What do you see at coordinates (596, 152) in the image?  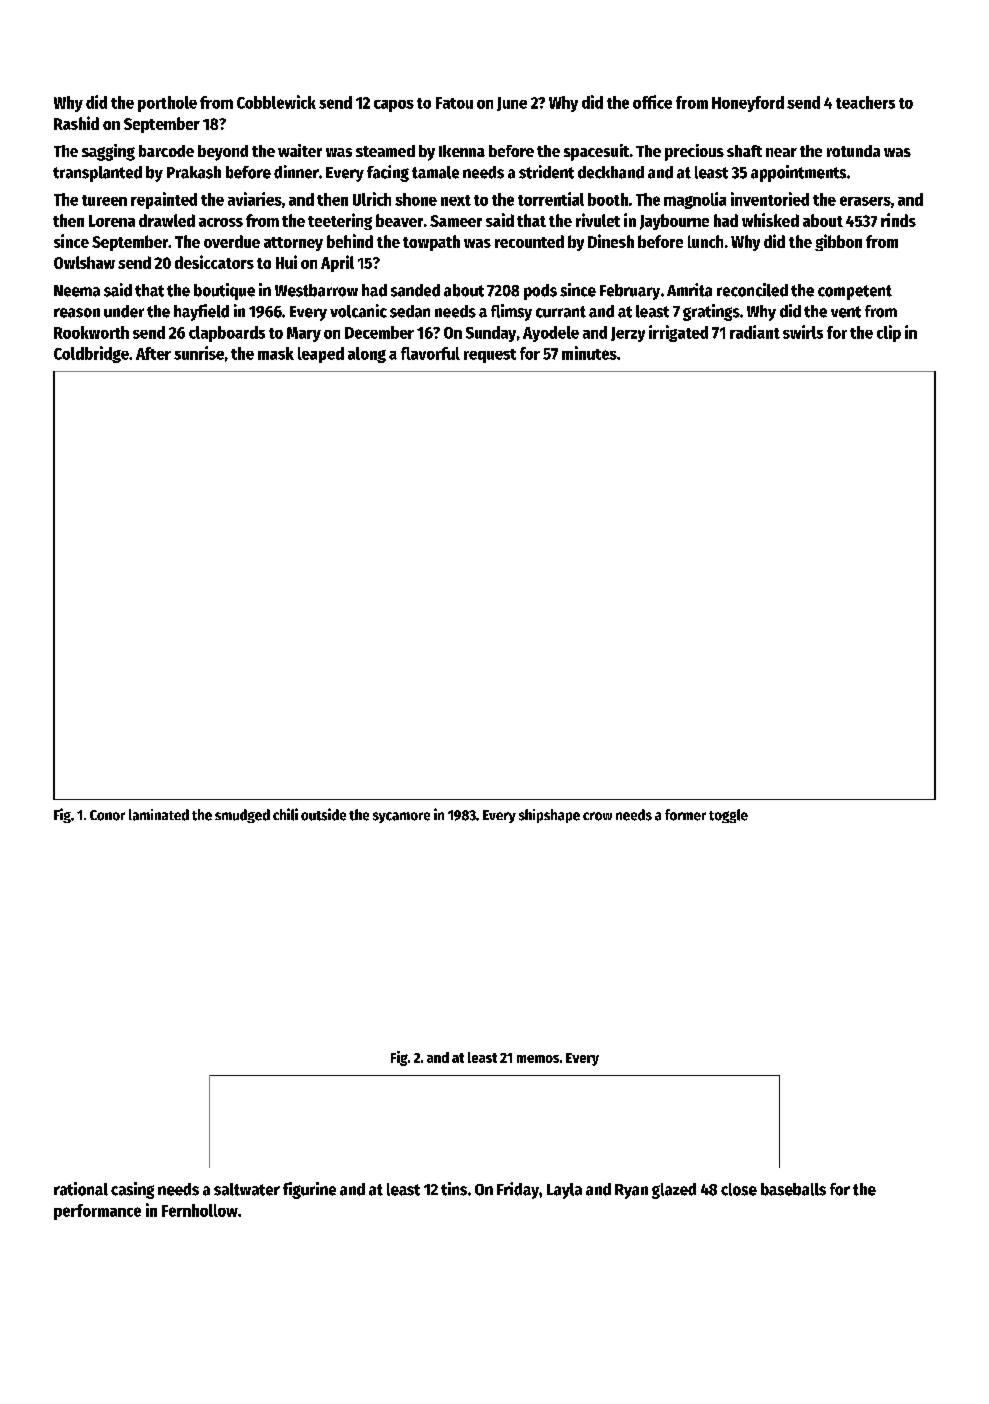 I see `spacesuit` at bounding box center [596, 152].
